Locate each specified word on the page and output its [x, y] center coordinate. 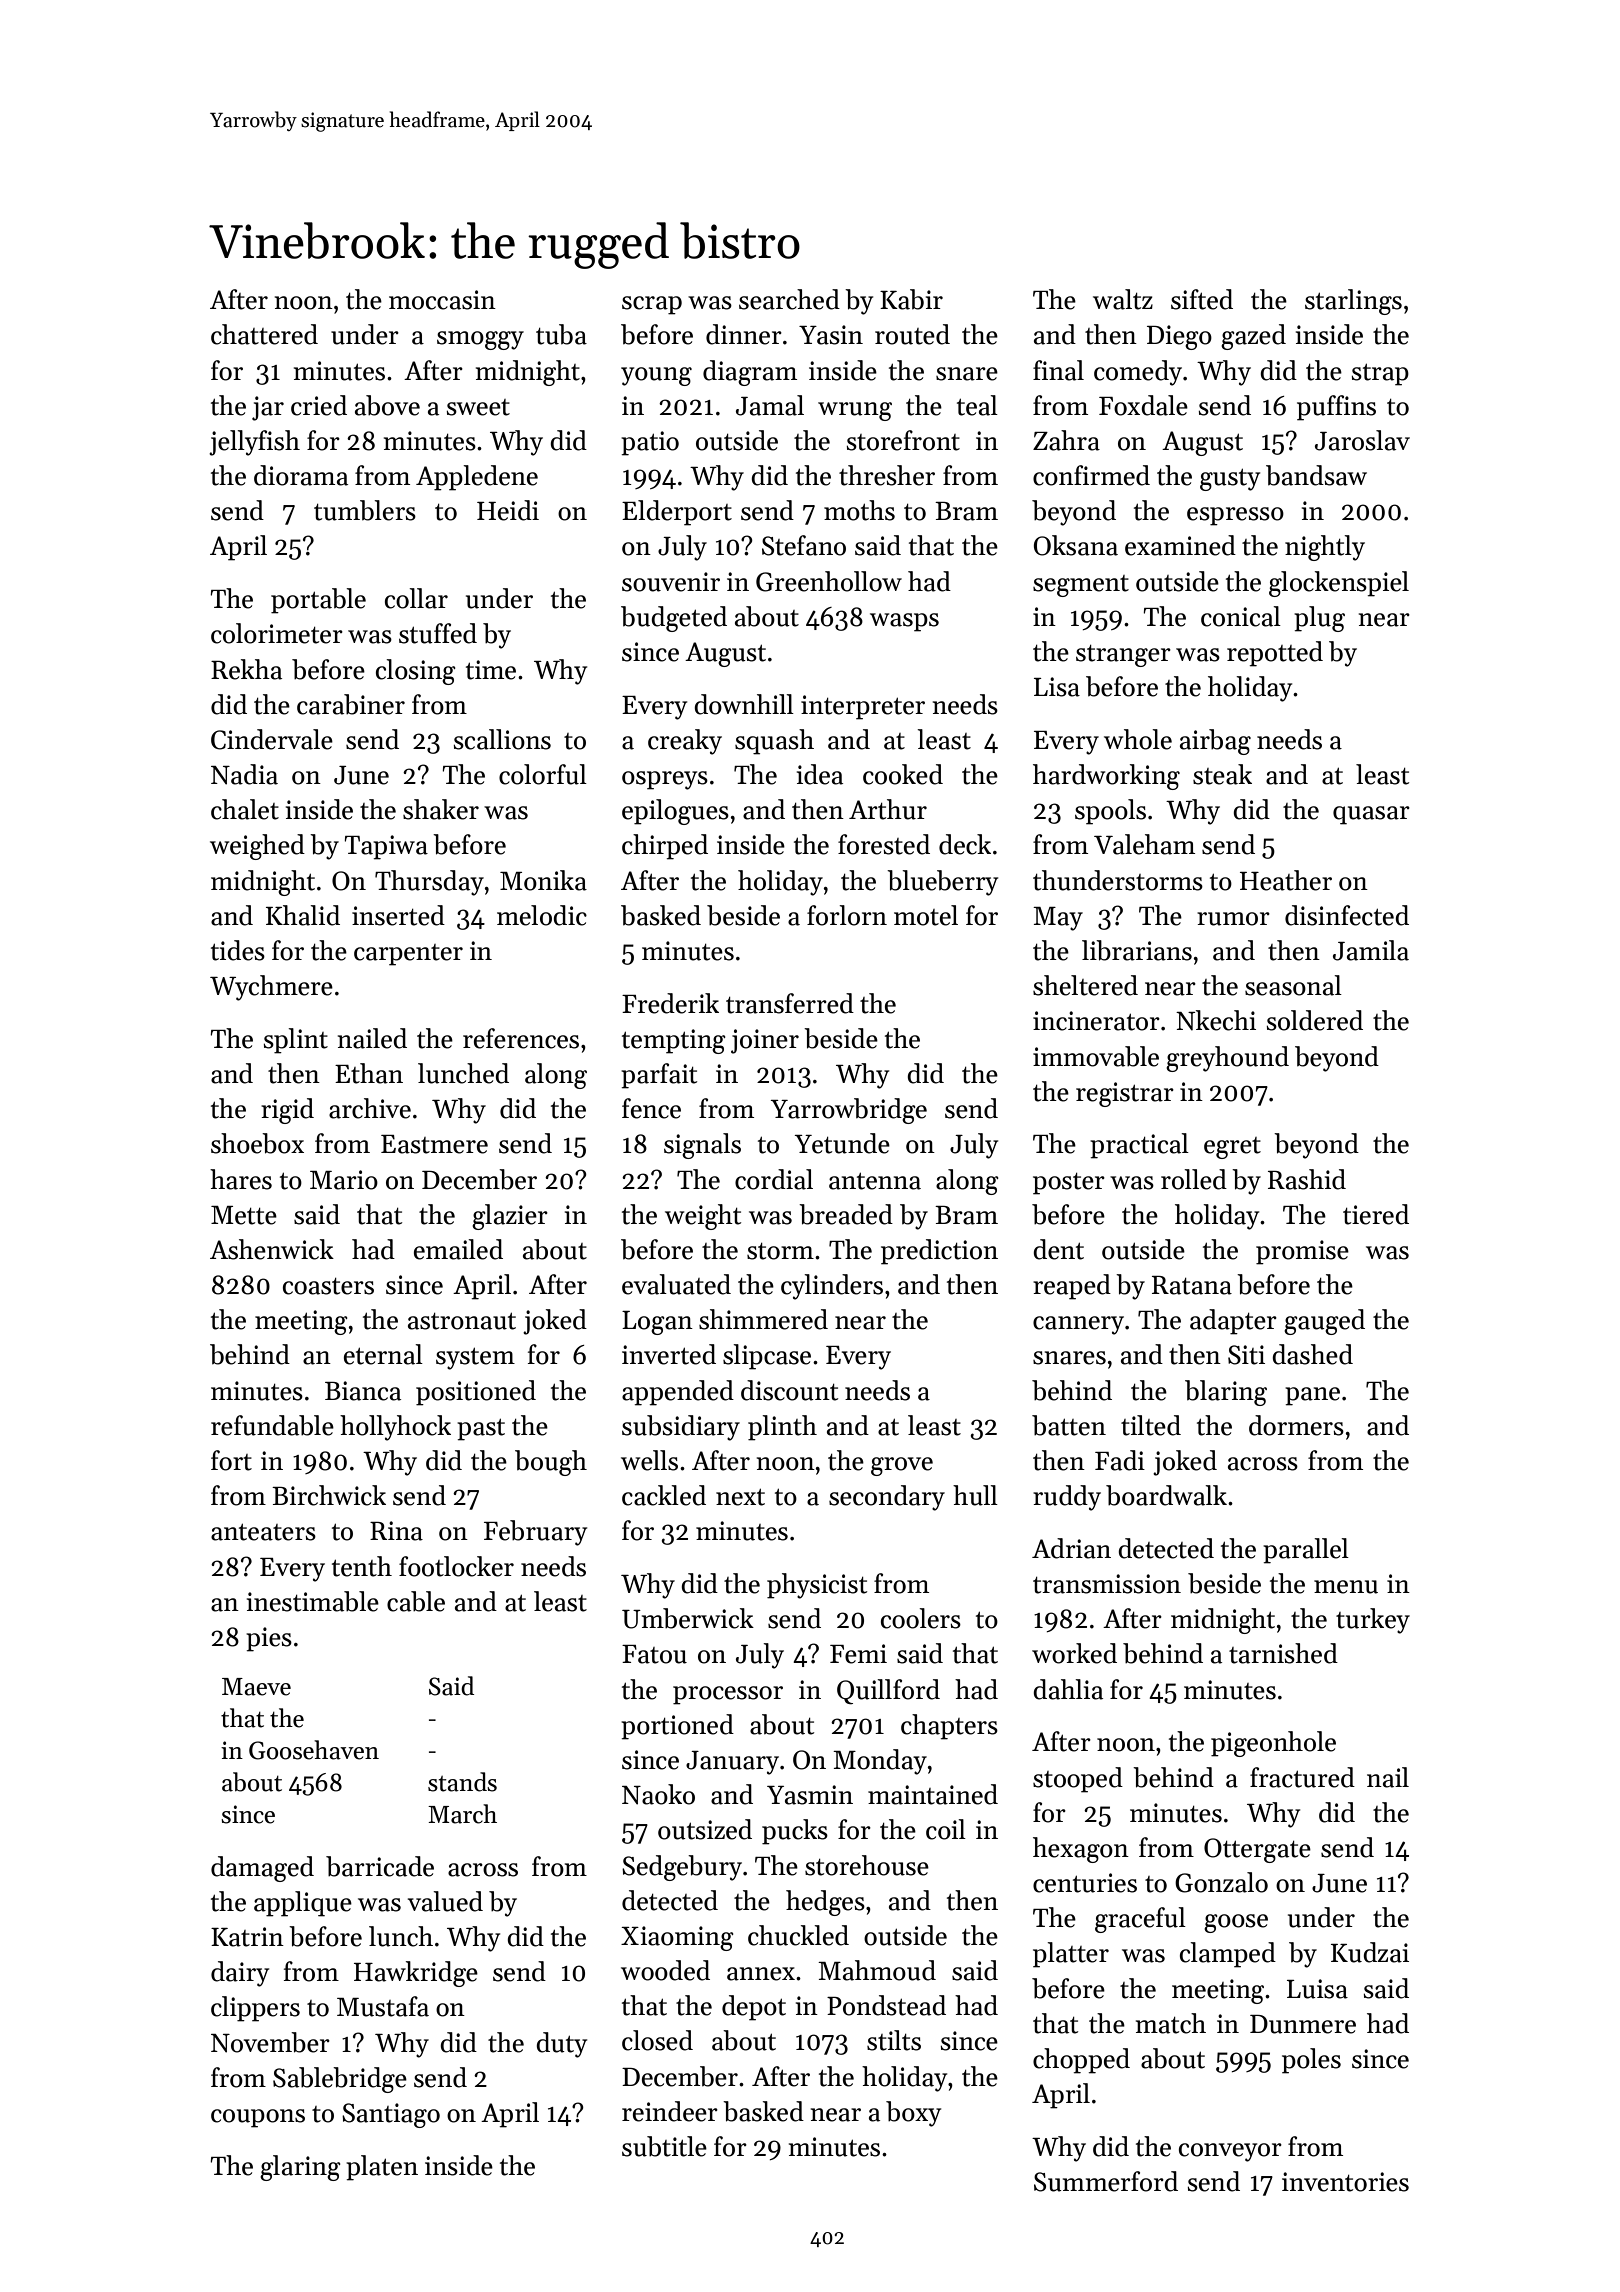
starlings [1353, 302]
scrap [652, 305]
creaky [685, 742]
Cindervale [272, 739]
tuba [561, 334]
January [732, 1763]
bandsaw [1316, 475]
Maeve [256, 1687]
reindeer [670, 2111]
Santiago [391, 2115]
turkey [1373, 1621]
